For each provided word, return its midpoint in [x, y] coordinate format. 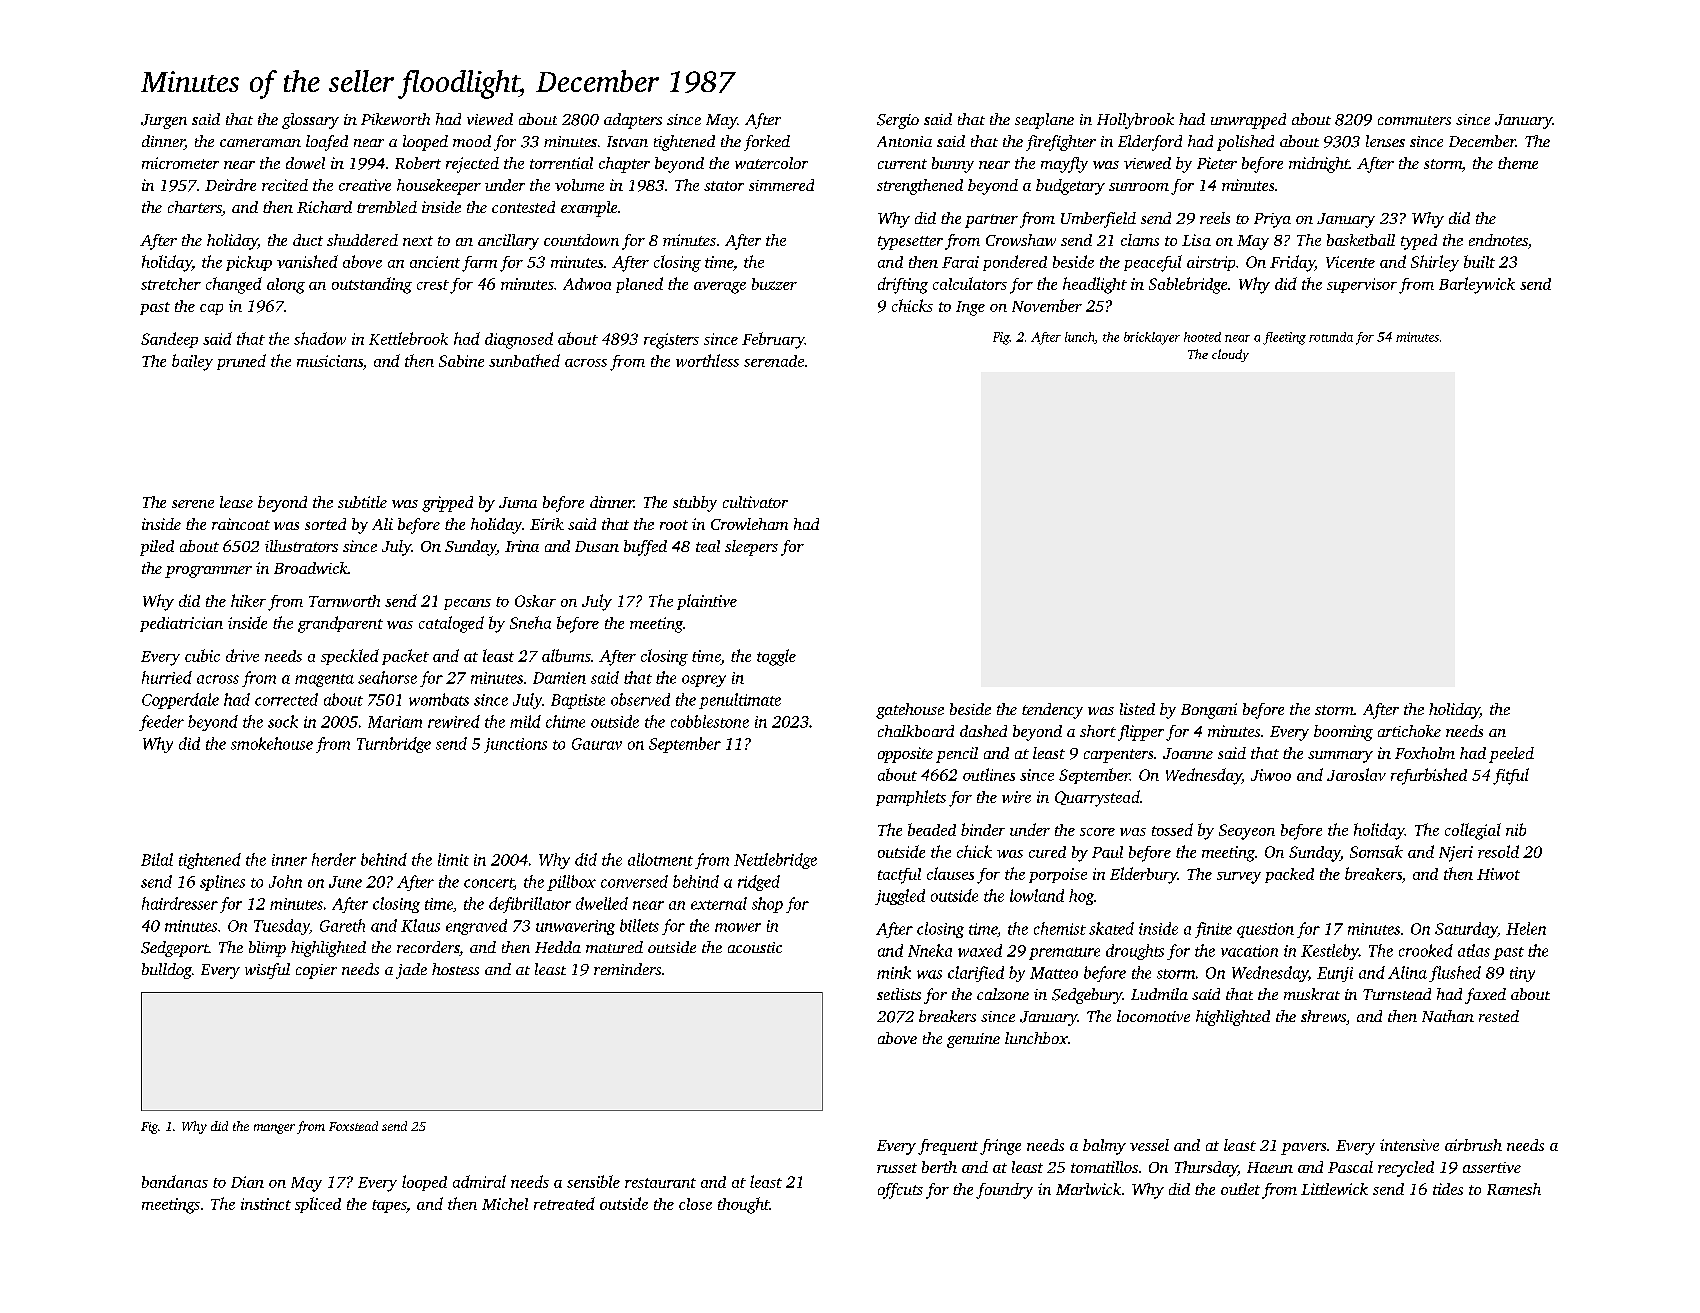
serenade [774, 361]
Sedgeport [175, 949]
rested [1499, 1016]
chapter [624, 165]
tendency [1052, 711]
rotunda [1331, 337]
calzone [1003, 994]
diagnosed [519, 340]
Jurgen [164, 121]
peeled [1511, 755]
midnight [1319, 165]
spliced [318, 1205]
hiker [248, 600]
